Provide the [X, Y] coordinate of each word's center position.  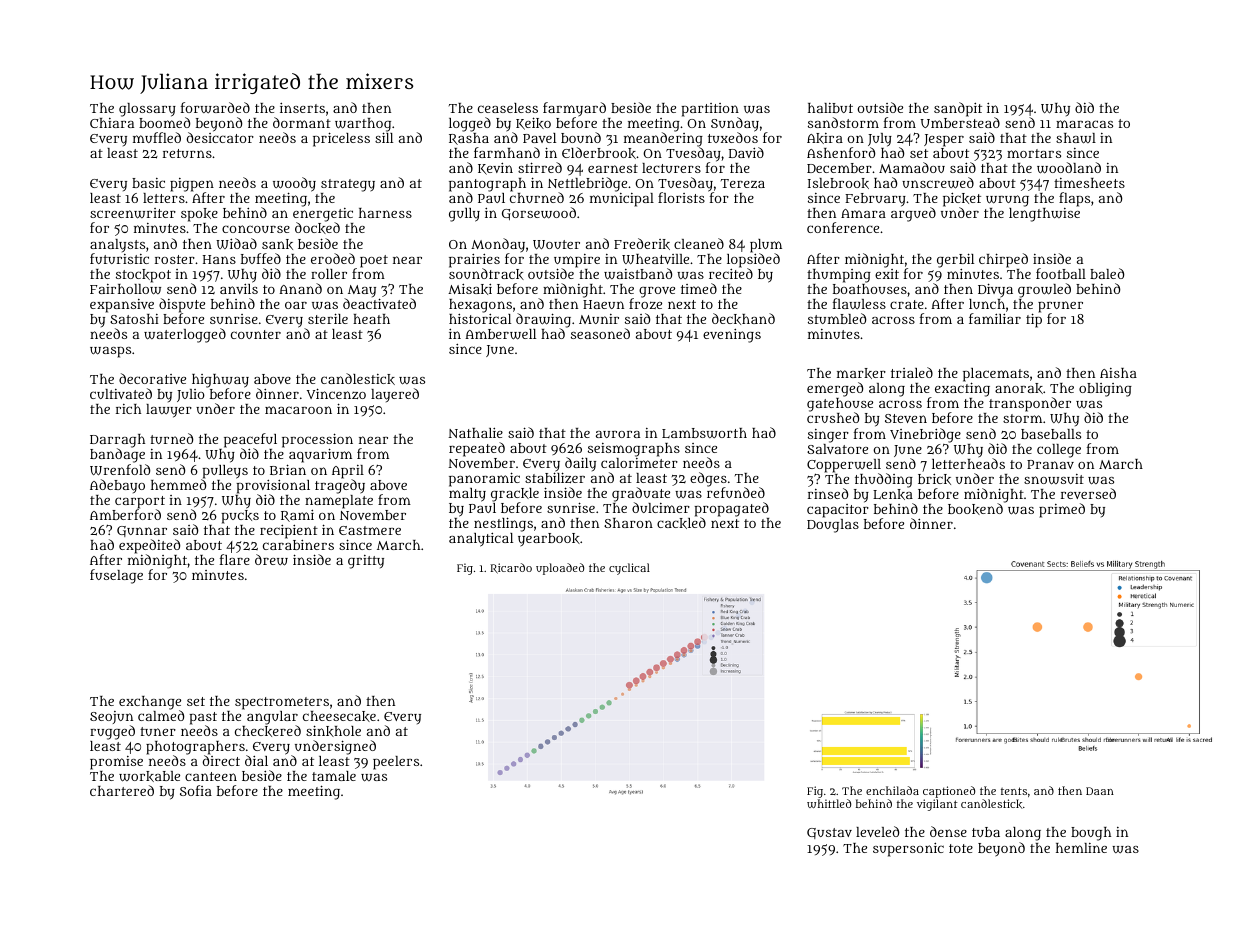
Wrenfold [120, 469]
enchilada [892, 790]
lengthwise [1044, 215]
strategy [348, 185]
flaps [1074, 199]
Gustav [829, 833]
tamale [334, 776]
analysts [117, 245]
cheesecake [339, 716]
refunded [736, 493]
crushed [833, 418]
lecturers [671, 168]
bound [581, 137]
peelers [396, 763]
